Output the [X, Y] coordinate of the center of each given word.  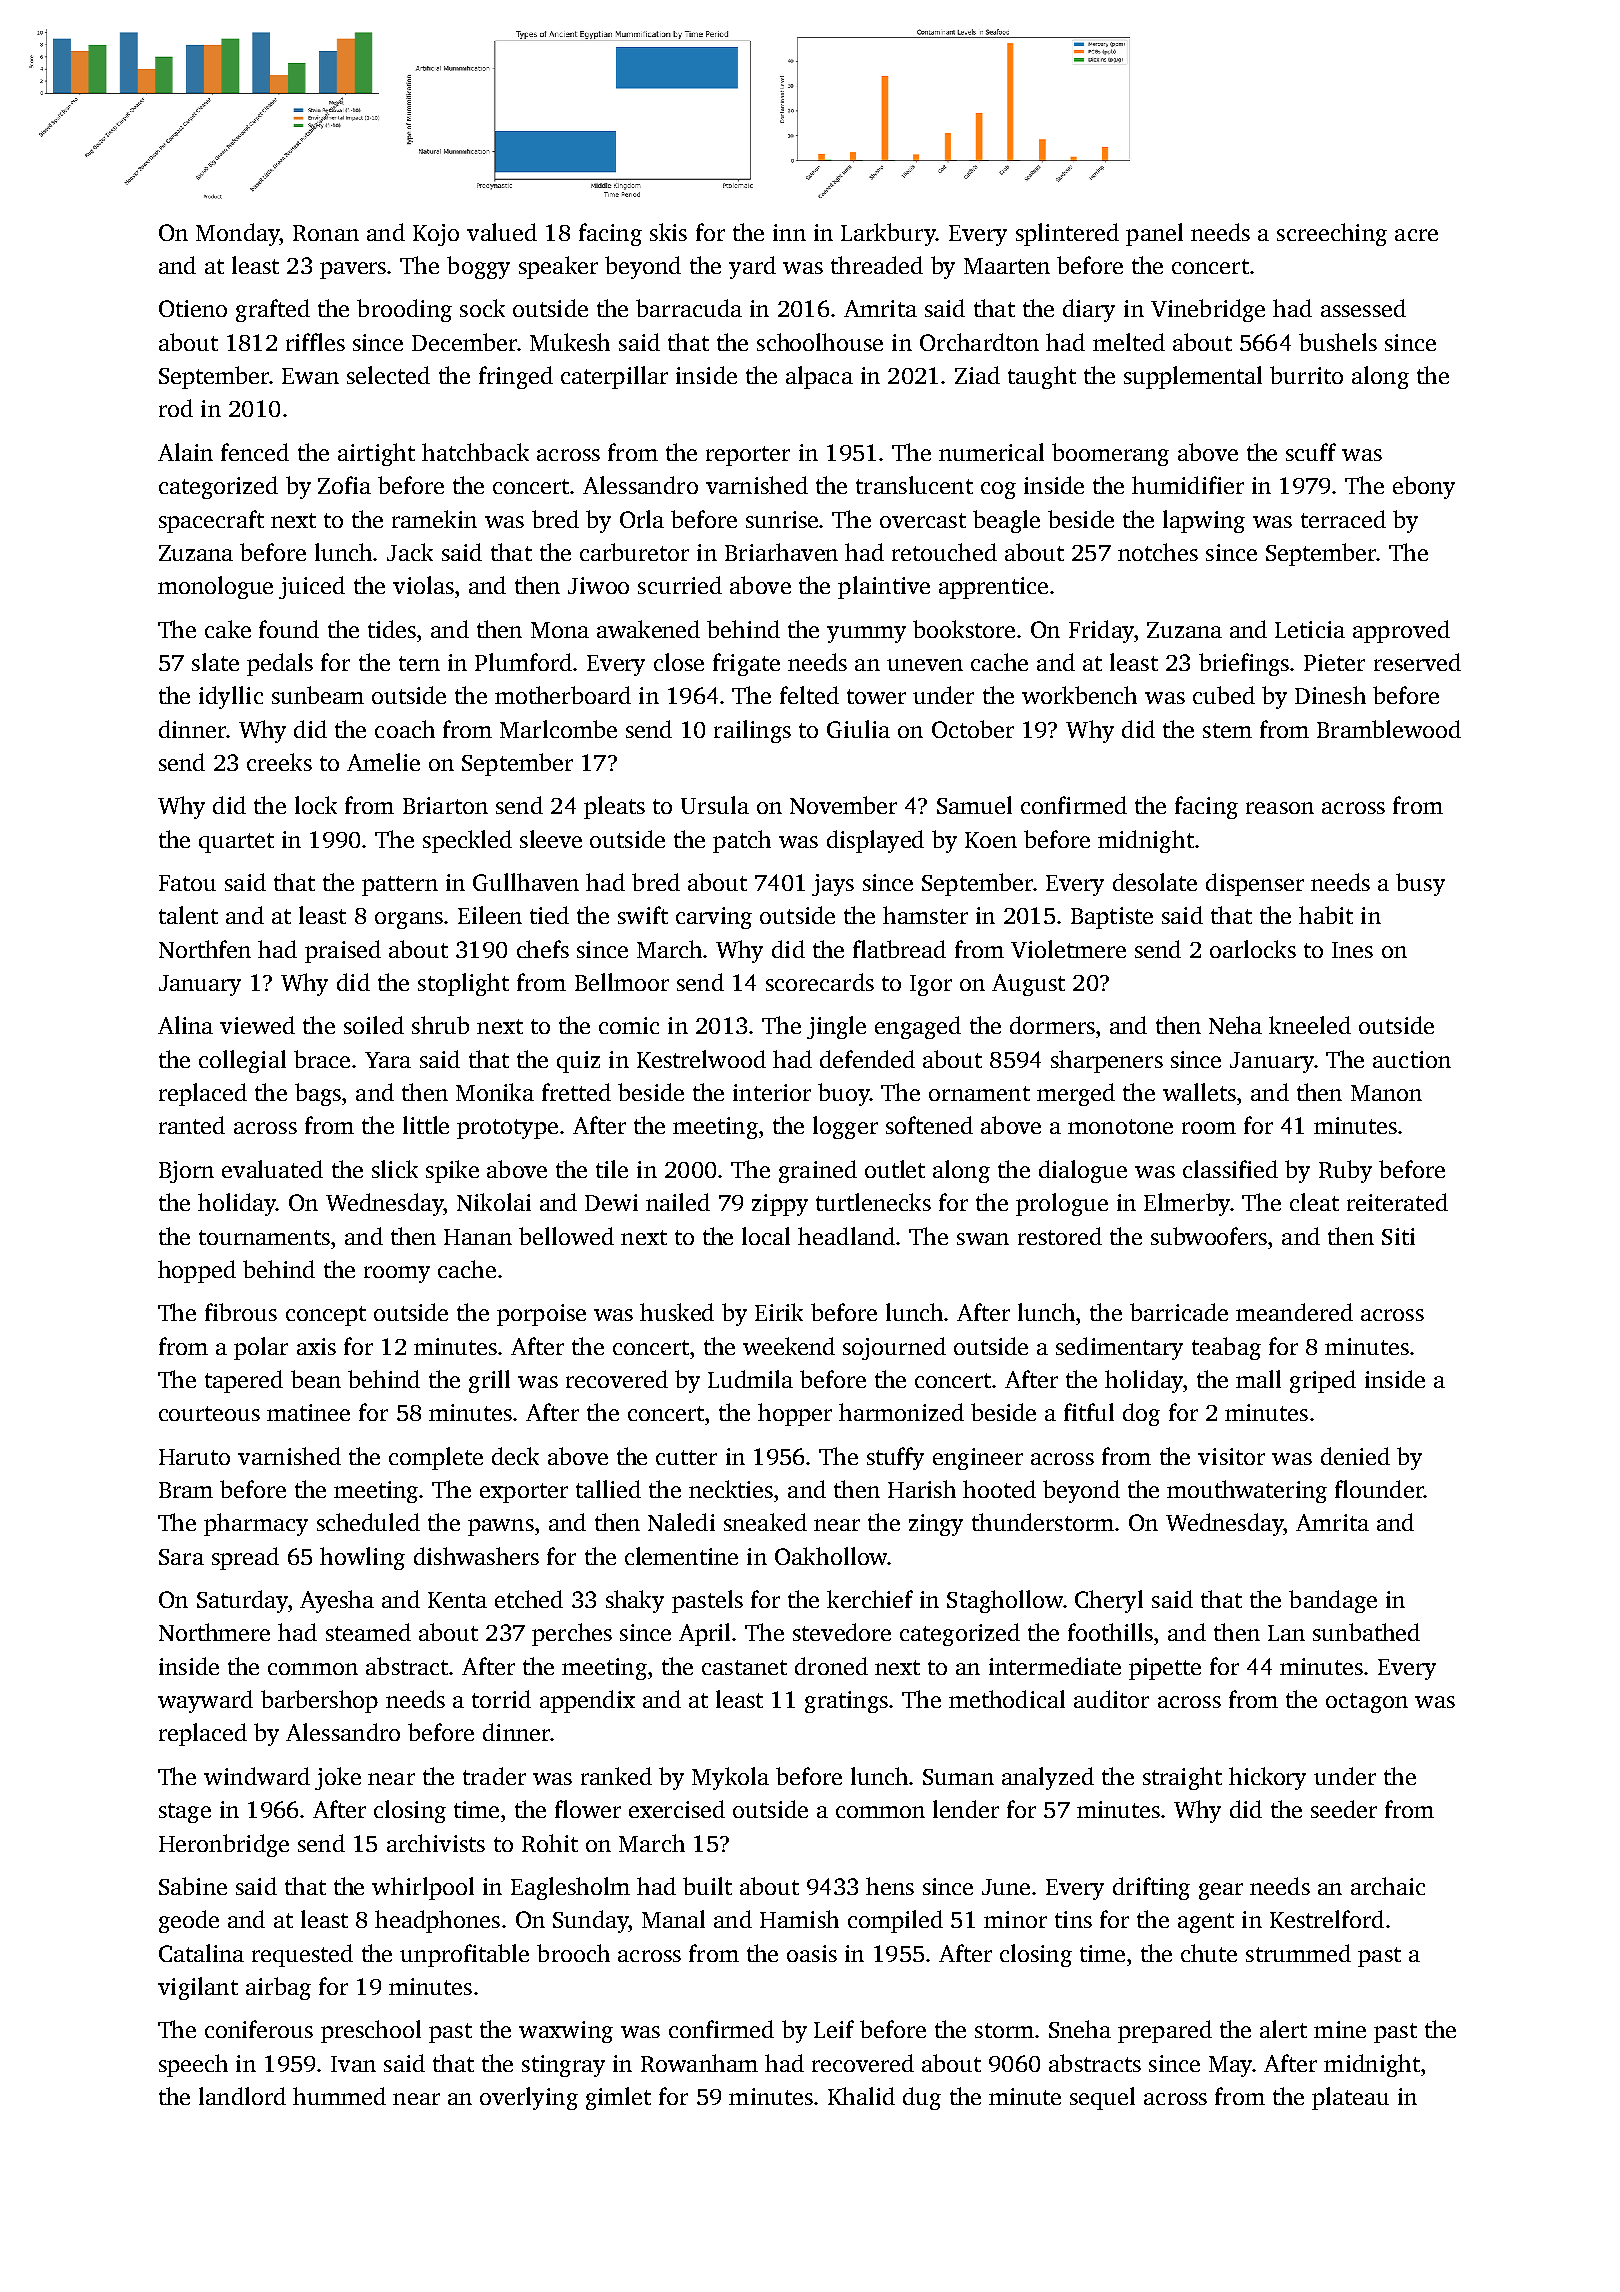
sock [482, 308]
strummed [1298, 1953]
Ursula [715, 805]
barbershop [319, 1701]
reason [1280, 808]
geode [189, 1921]
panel [1154, 234]
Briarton [445, 805]
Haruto [194, 1457]
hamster [925, 915]
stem [1227, 730]
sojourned [894, 1348]
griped [1323, 1381]
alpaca [819, 377]
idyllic [231, 697]
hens [890, 1886]
